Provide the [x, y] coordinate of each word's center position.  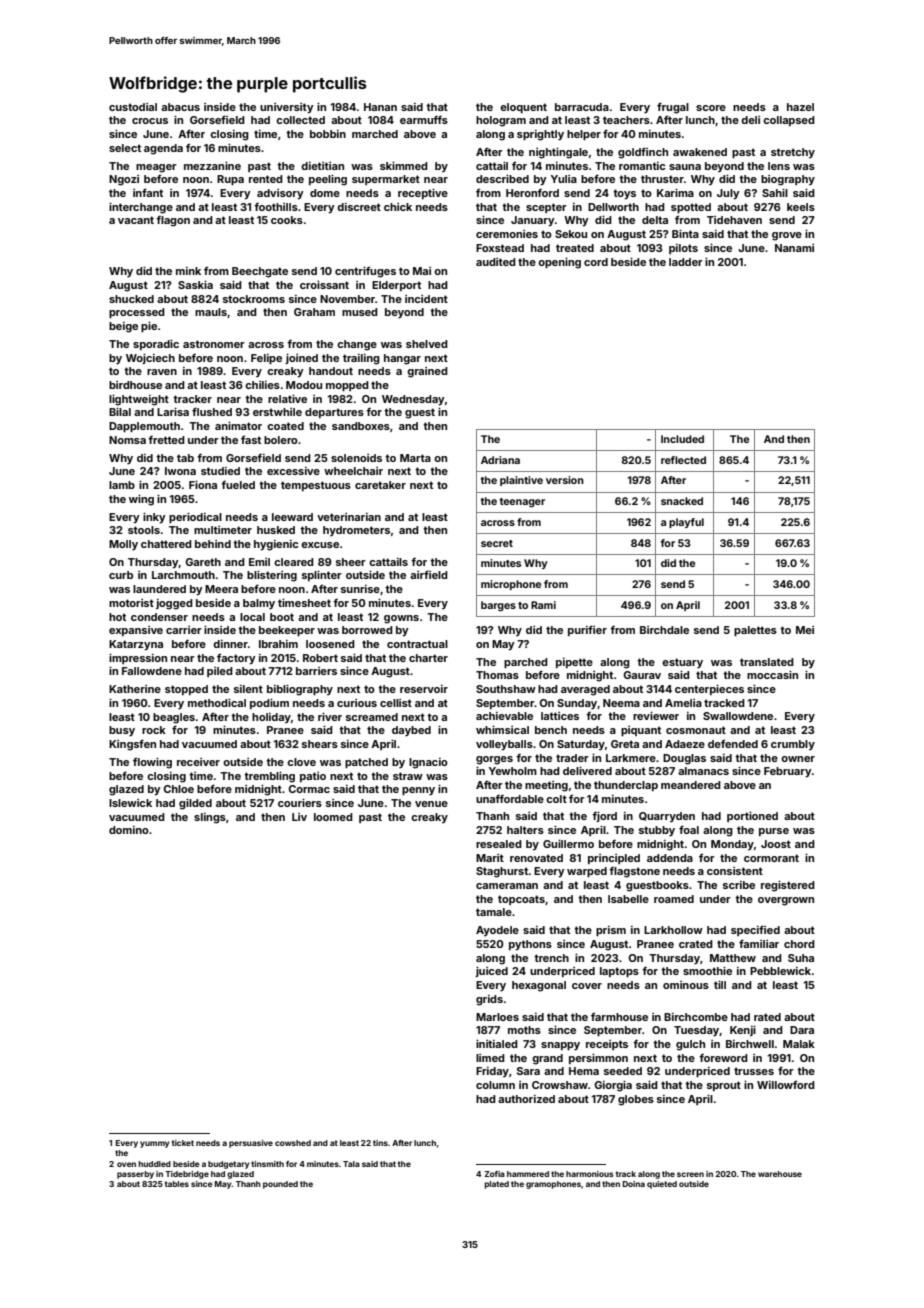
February [788, 772]
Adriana [500, 460]
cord [596, 262]
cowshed [293, 1143]
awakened [700, 152]
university [287, 108]
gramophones [553, 1185]
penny [418, 791]
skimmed [404, 165]
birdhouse [135, 385]
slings [210, 818]
